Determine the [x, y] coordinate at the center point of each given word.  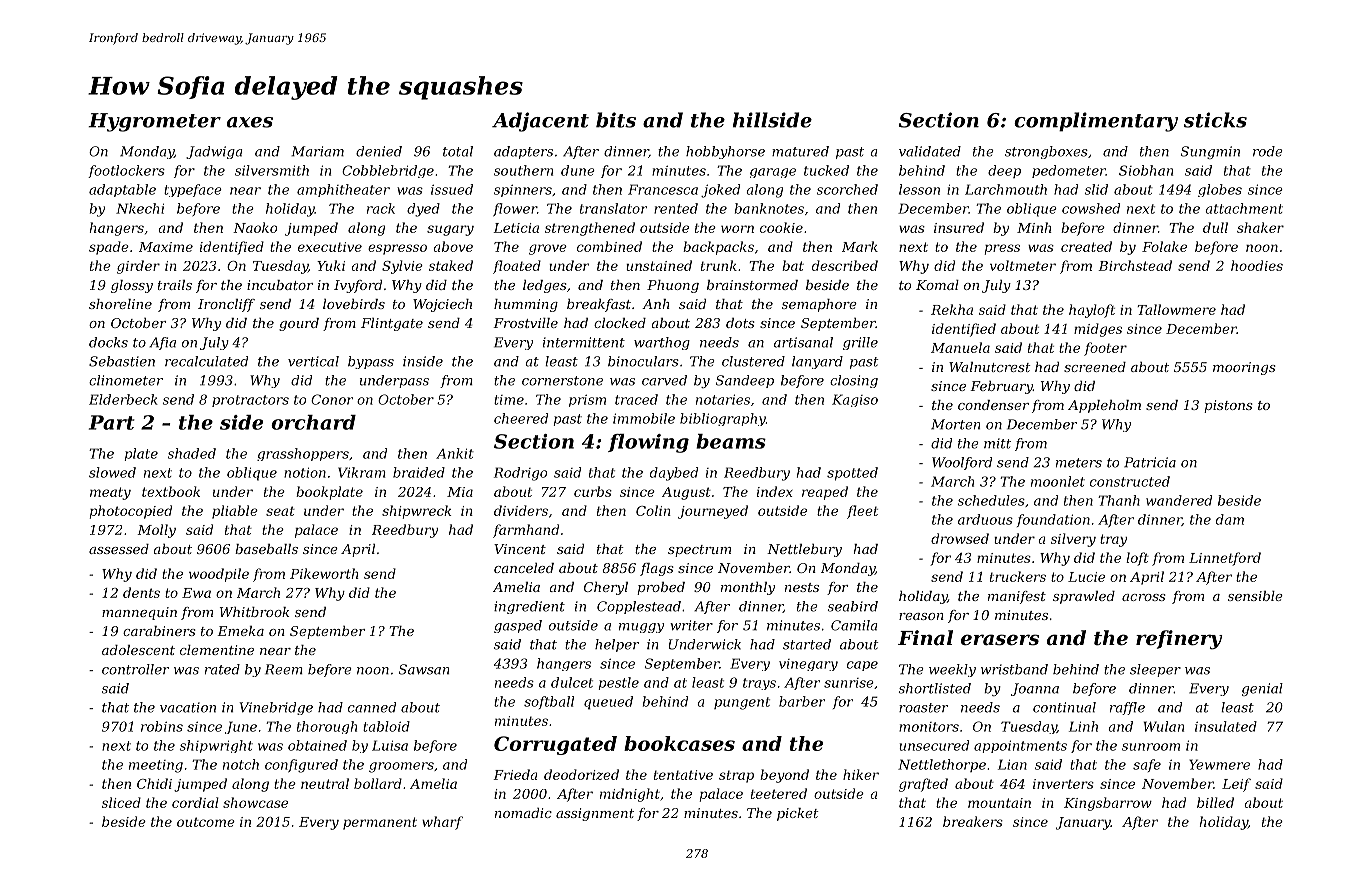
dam [1230, 519]
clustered [753, 361]
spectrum [699, 551]
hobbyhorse [725, 152]
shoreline [120, 304]
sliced [121, 802]
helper [617, 645]
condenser [993, 405]
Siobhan [1146, 170]
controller [135, 669]
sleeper [1155, 670]
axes [250, 122]
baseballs [266, 549]
